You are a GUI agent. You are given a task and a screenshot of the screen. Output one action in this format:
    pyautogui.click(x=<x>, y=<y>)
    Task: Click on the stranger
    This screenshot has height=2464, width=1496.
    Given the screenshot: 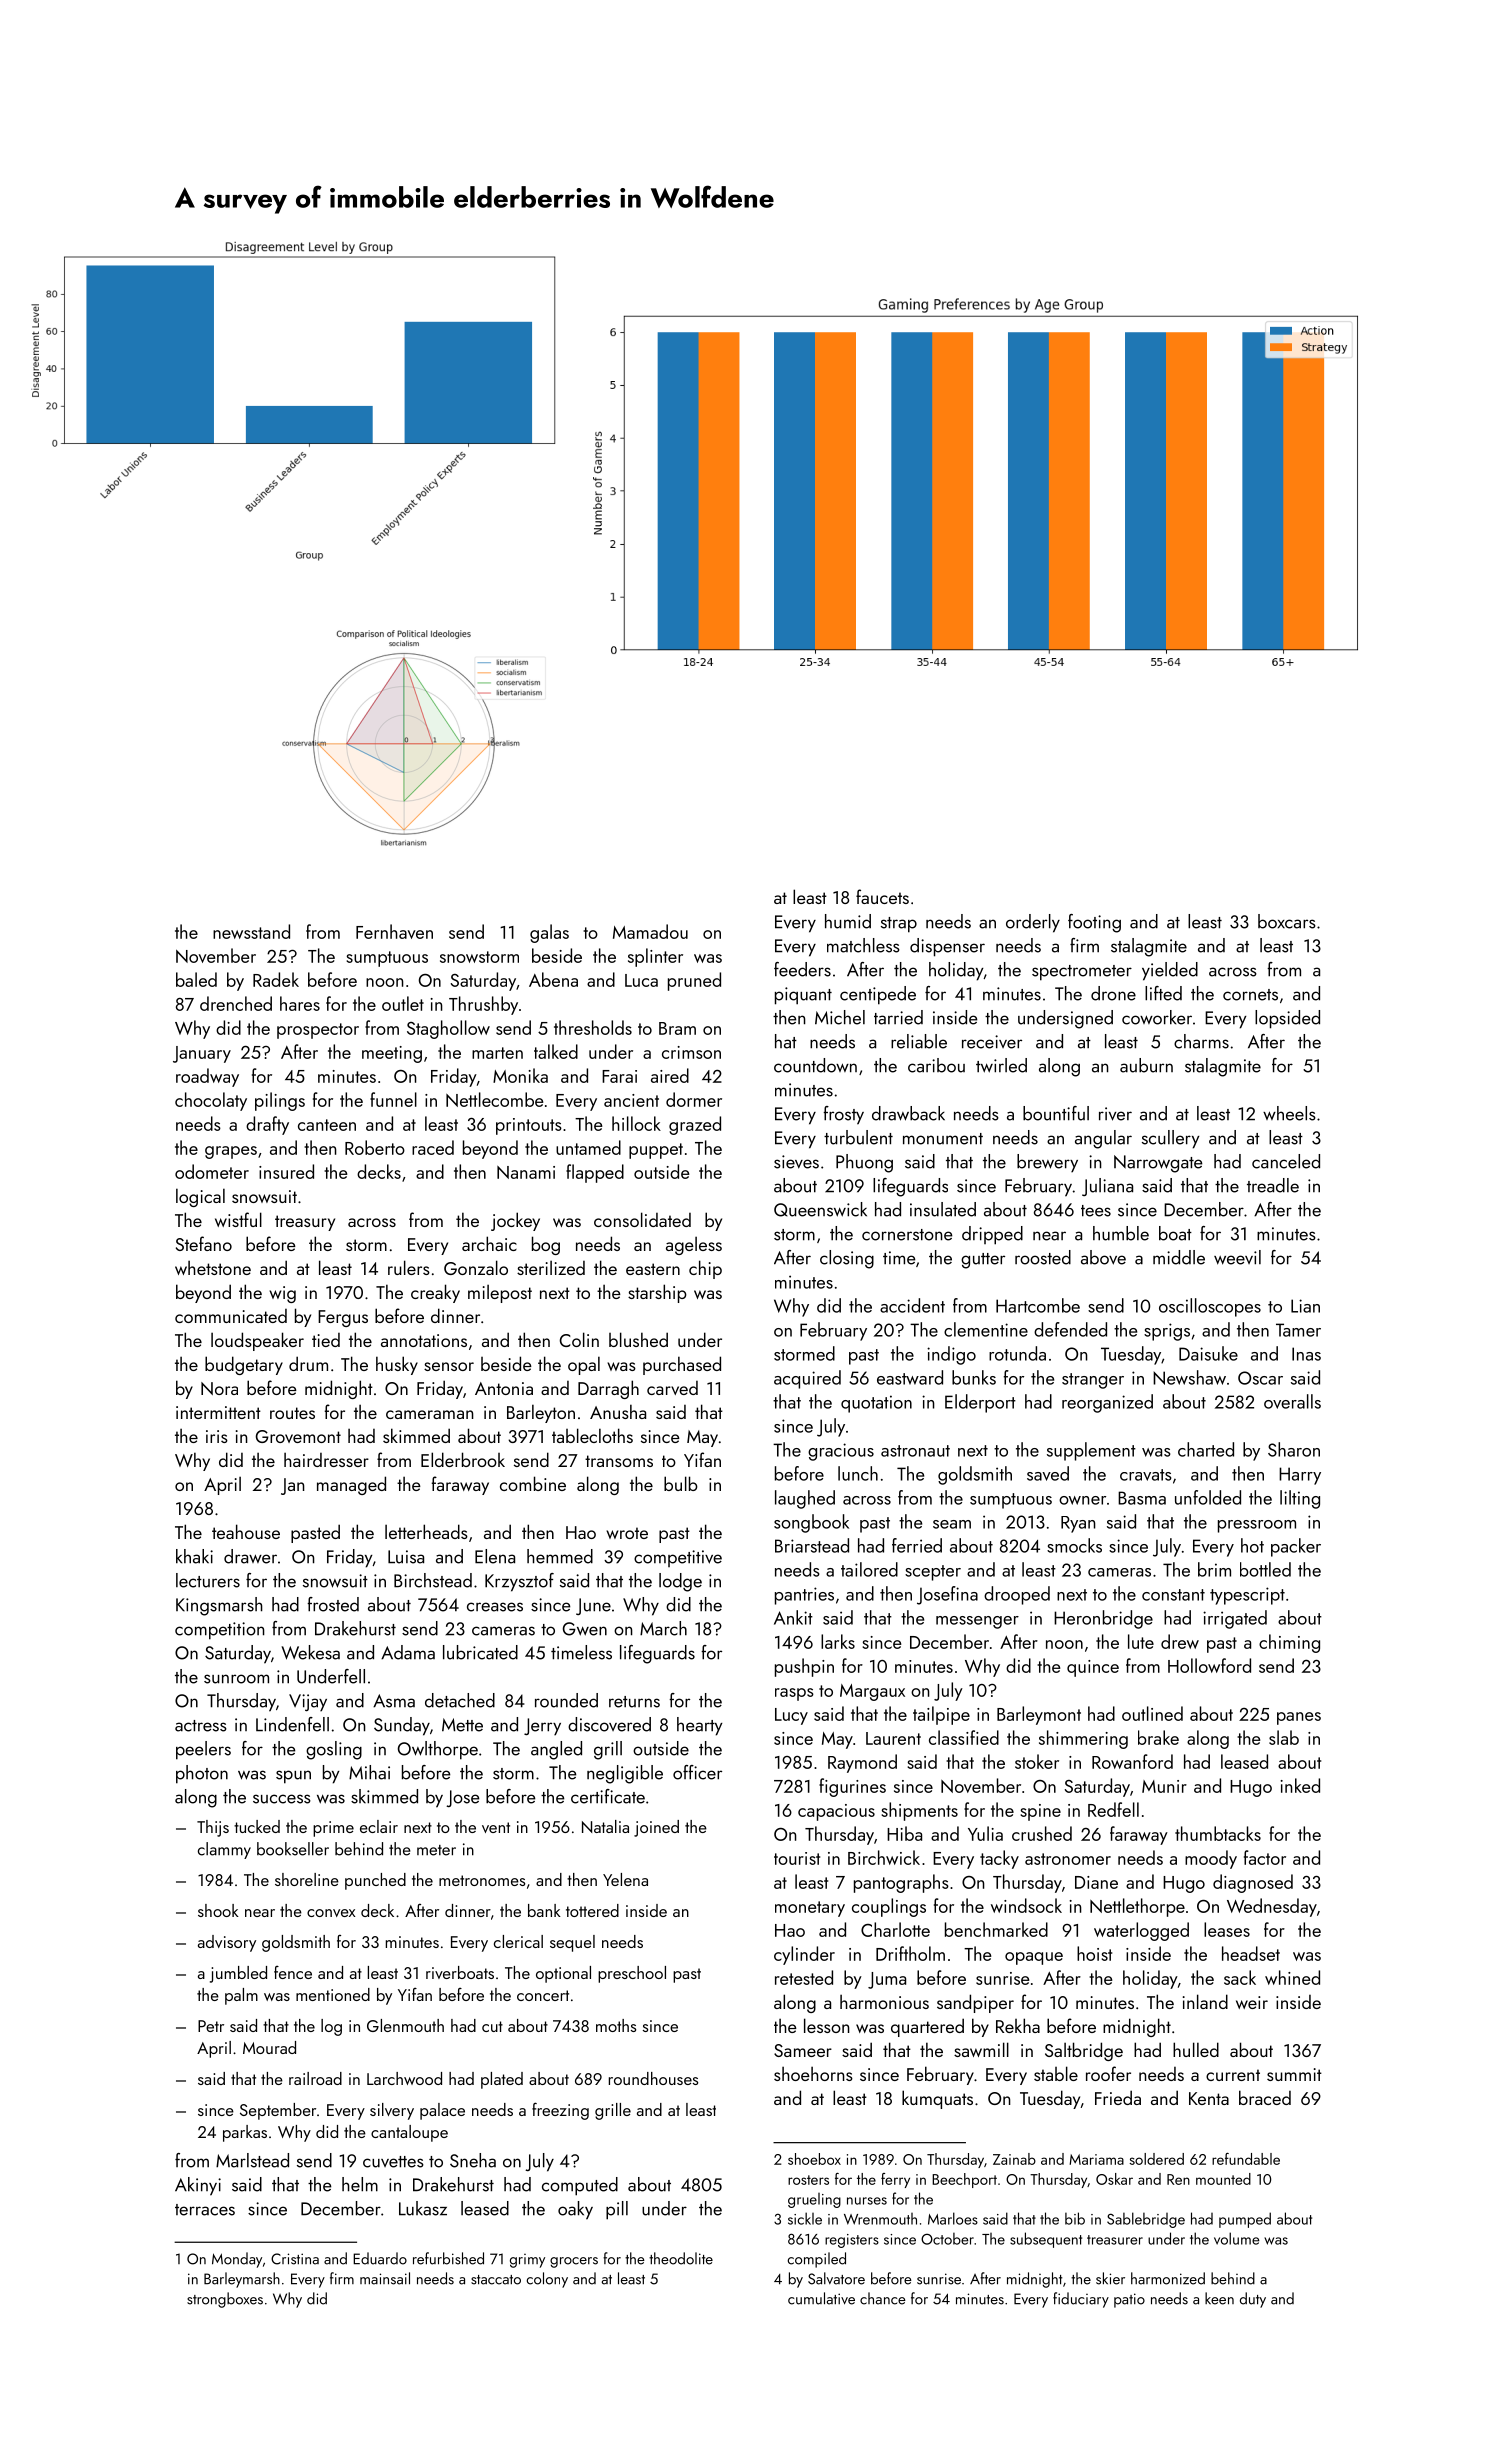 What is the action you would take?
    pyautogui.click(x=1093, y=1381)
